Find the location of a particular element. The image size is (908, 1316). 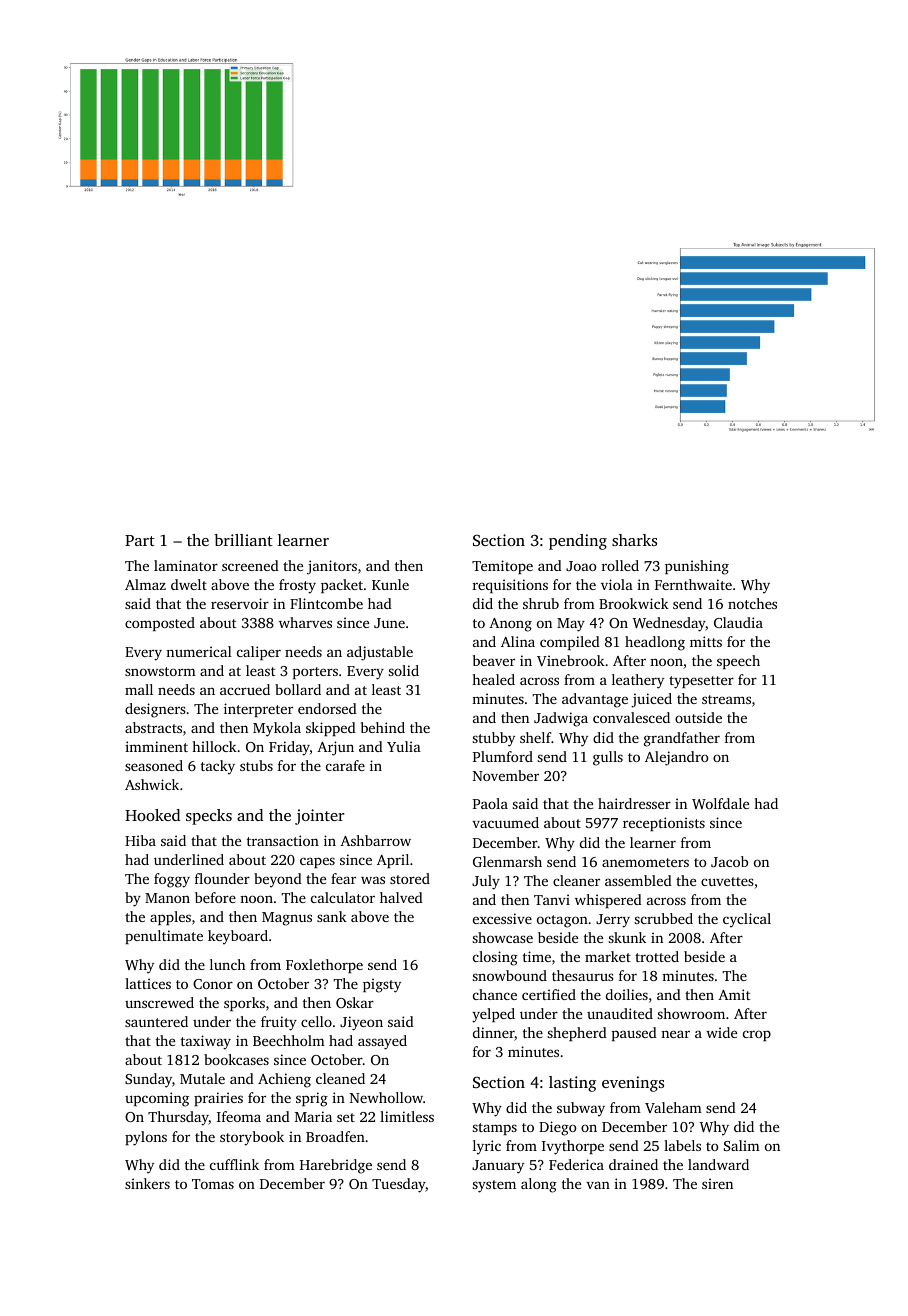

lasting is located at coordinates (572, 1084).
